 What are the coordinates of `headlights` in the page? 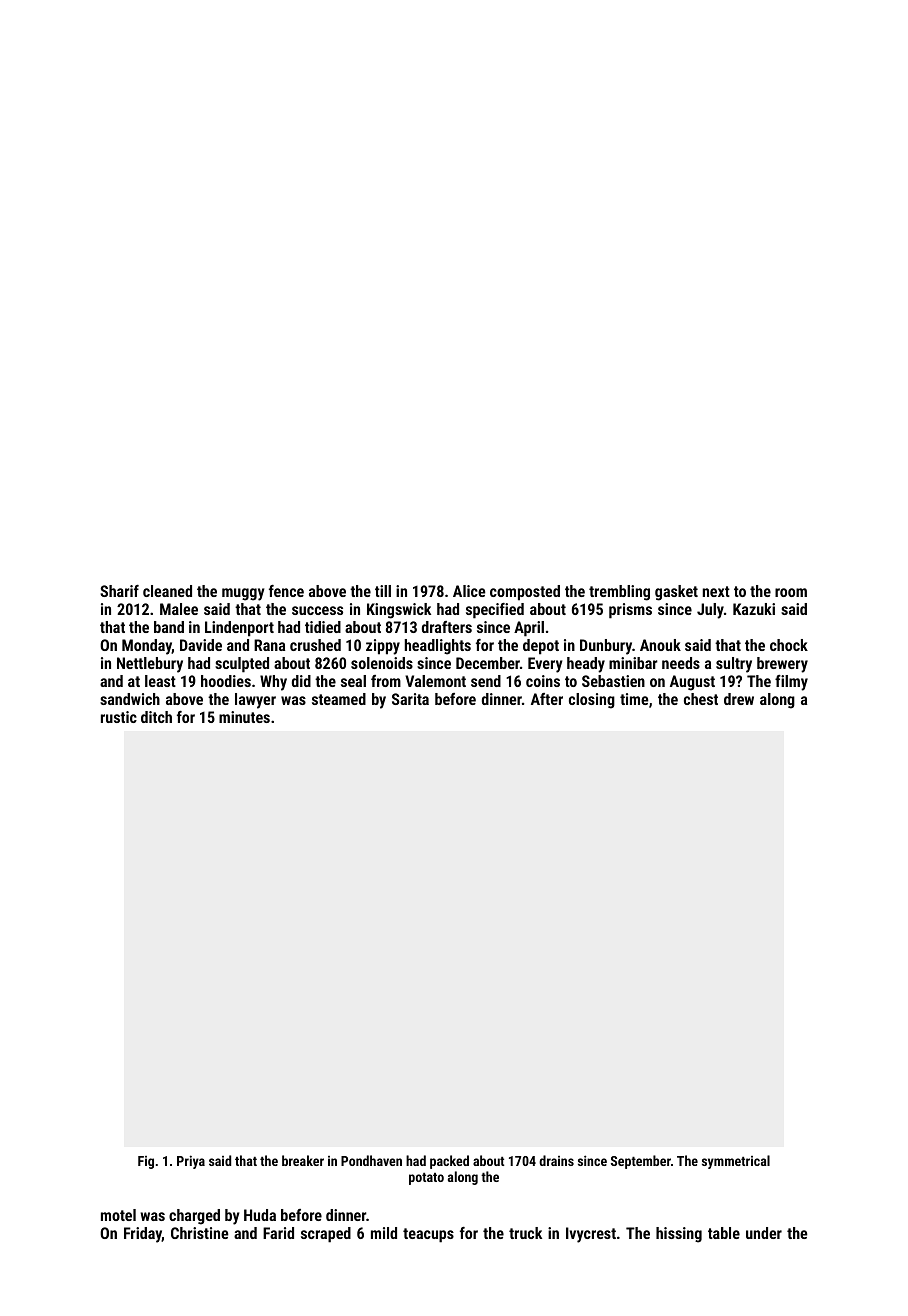 It's located at (438, 647).
